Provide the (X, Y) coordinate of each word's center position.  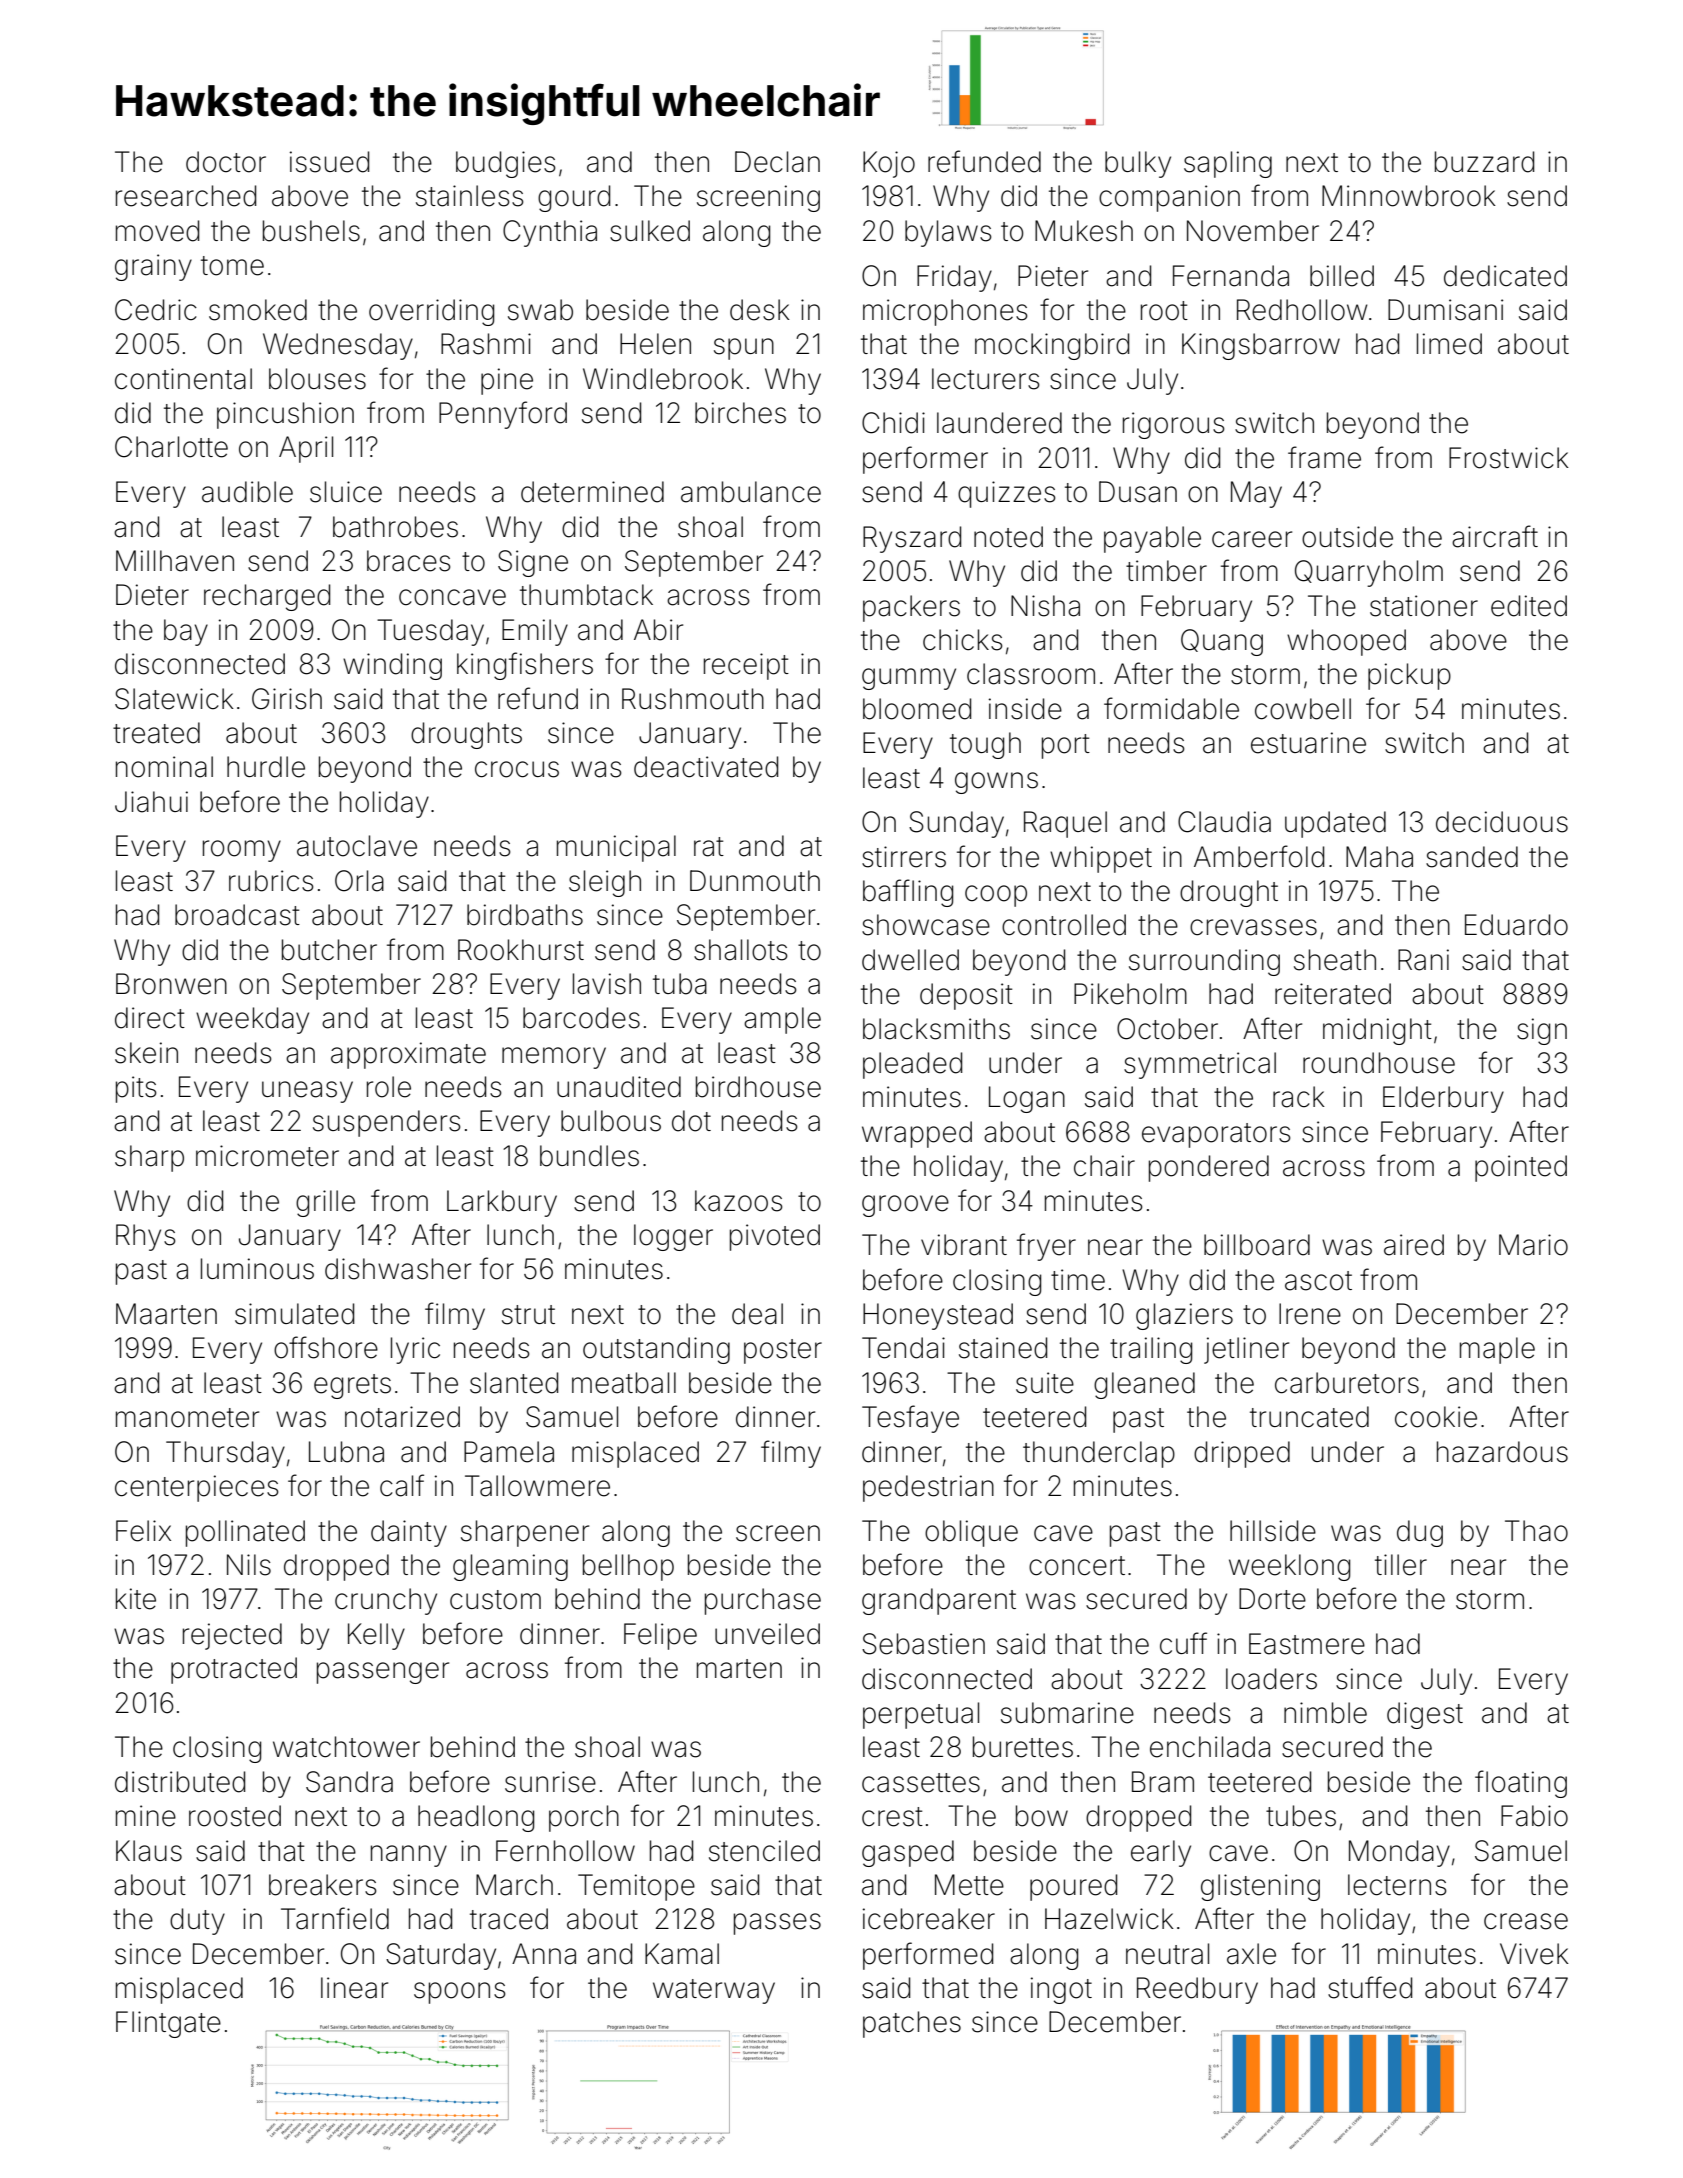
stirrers (904, 857)
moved (157, 231)
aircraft (1495, 536)
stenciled (764, 1851)
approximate (408, 1055)
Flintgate (168, 2024)
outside (1347, 537)
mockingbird (1052, 346)
